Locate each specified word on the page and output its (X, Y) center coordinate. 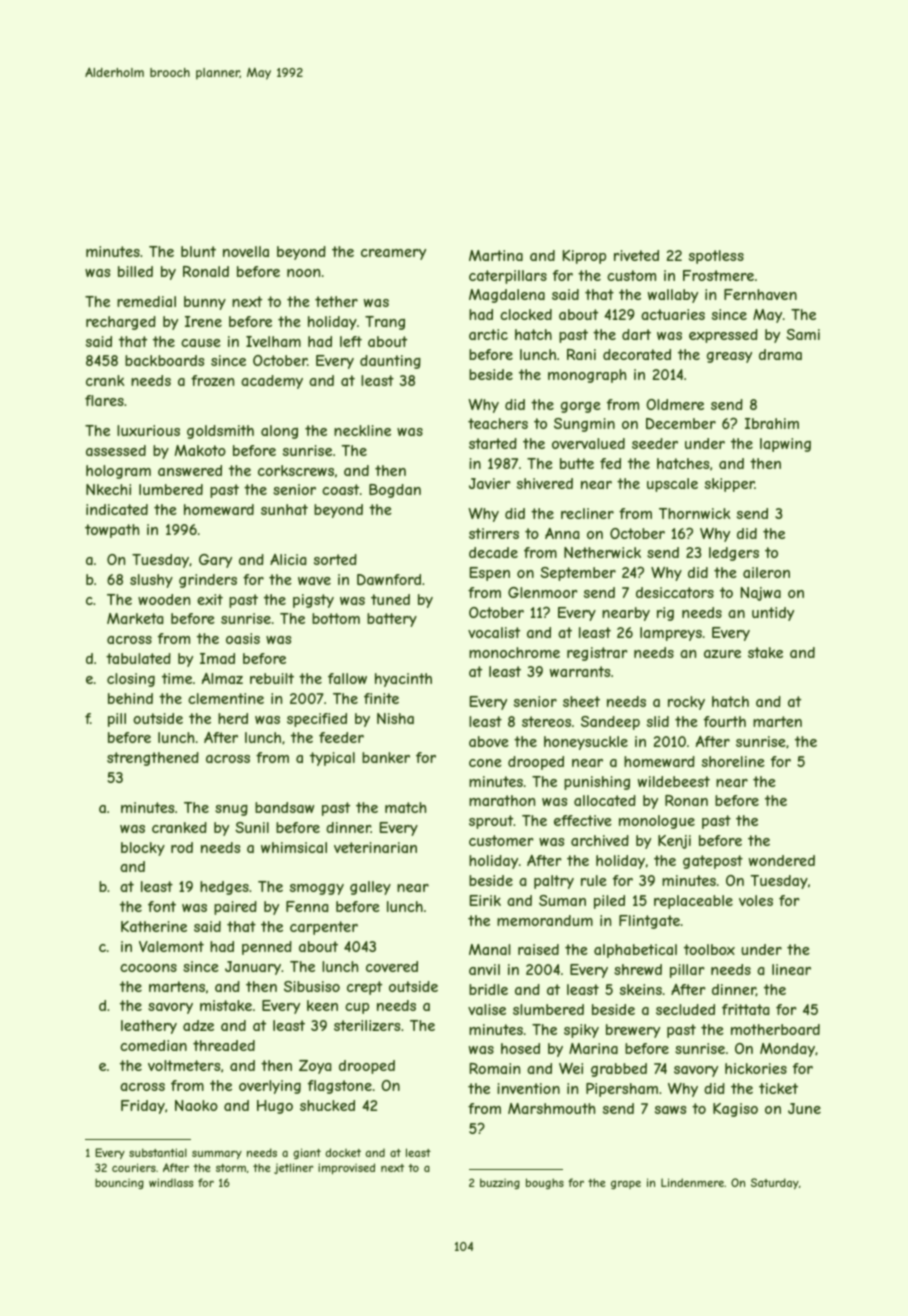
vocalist (494, 632)
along (279, 432)
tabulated (138, 658)
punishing (597, 783)
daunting (390, 362)
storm (231, 1168)
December (681, 423)
